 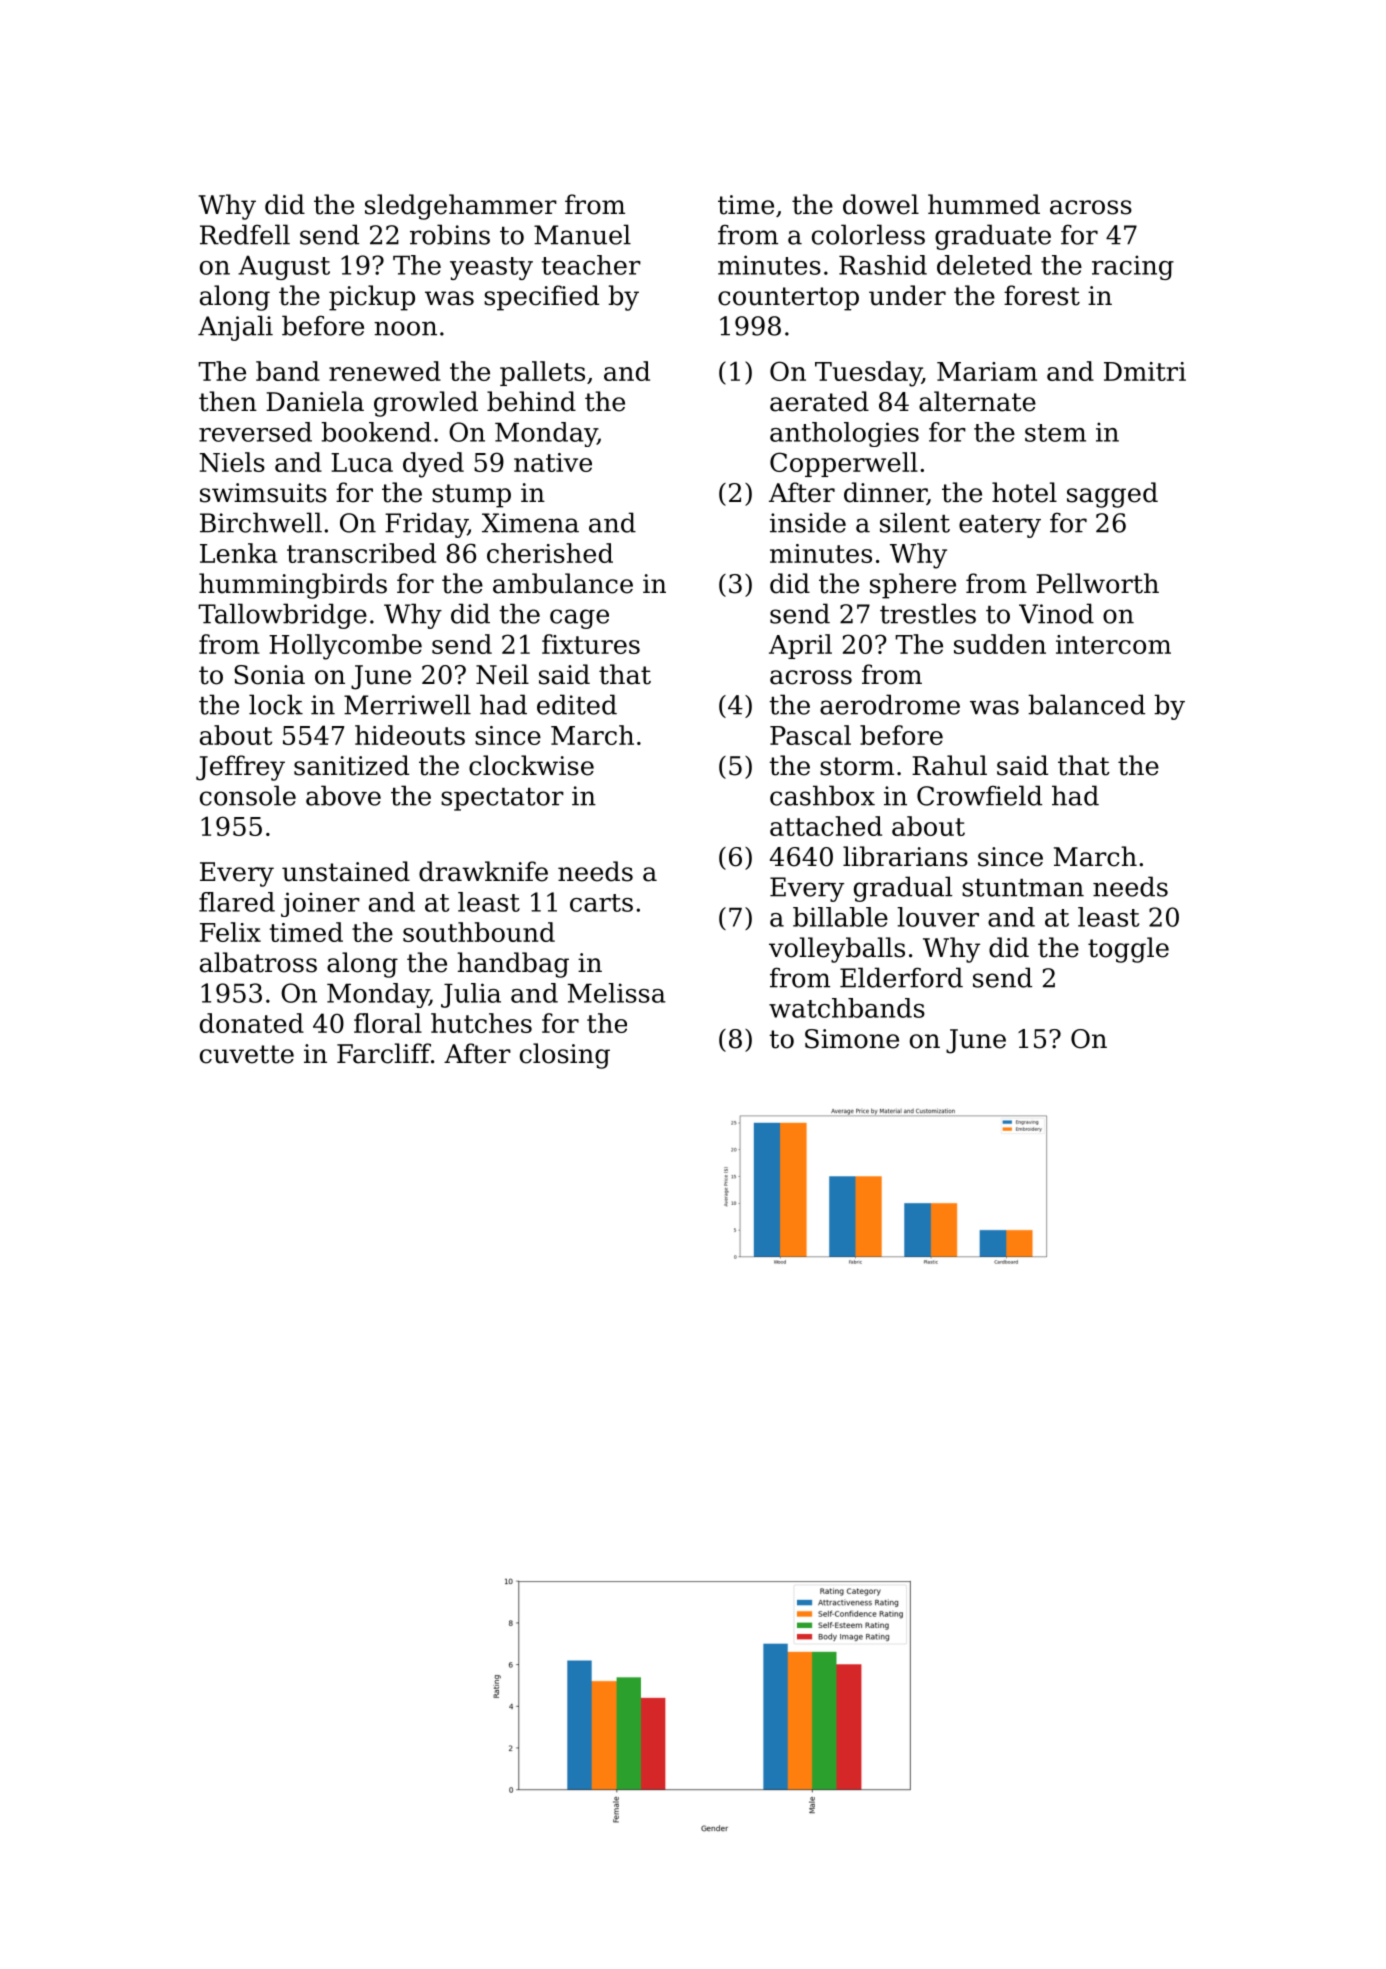 What do you see at coordinates (245, 234) in the screenshot?
I see `Redfell` at bounding box center [245, 234].
